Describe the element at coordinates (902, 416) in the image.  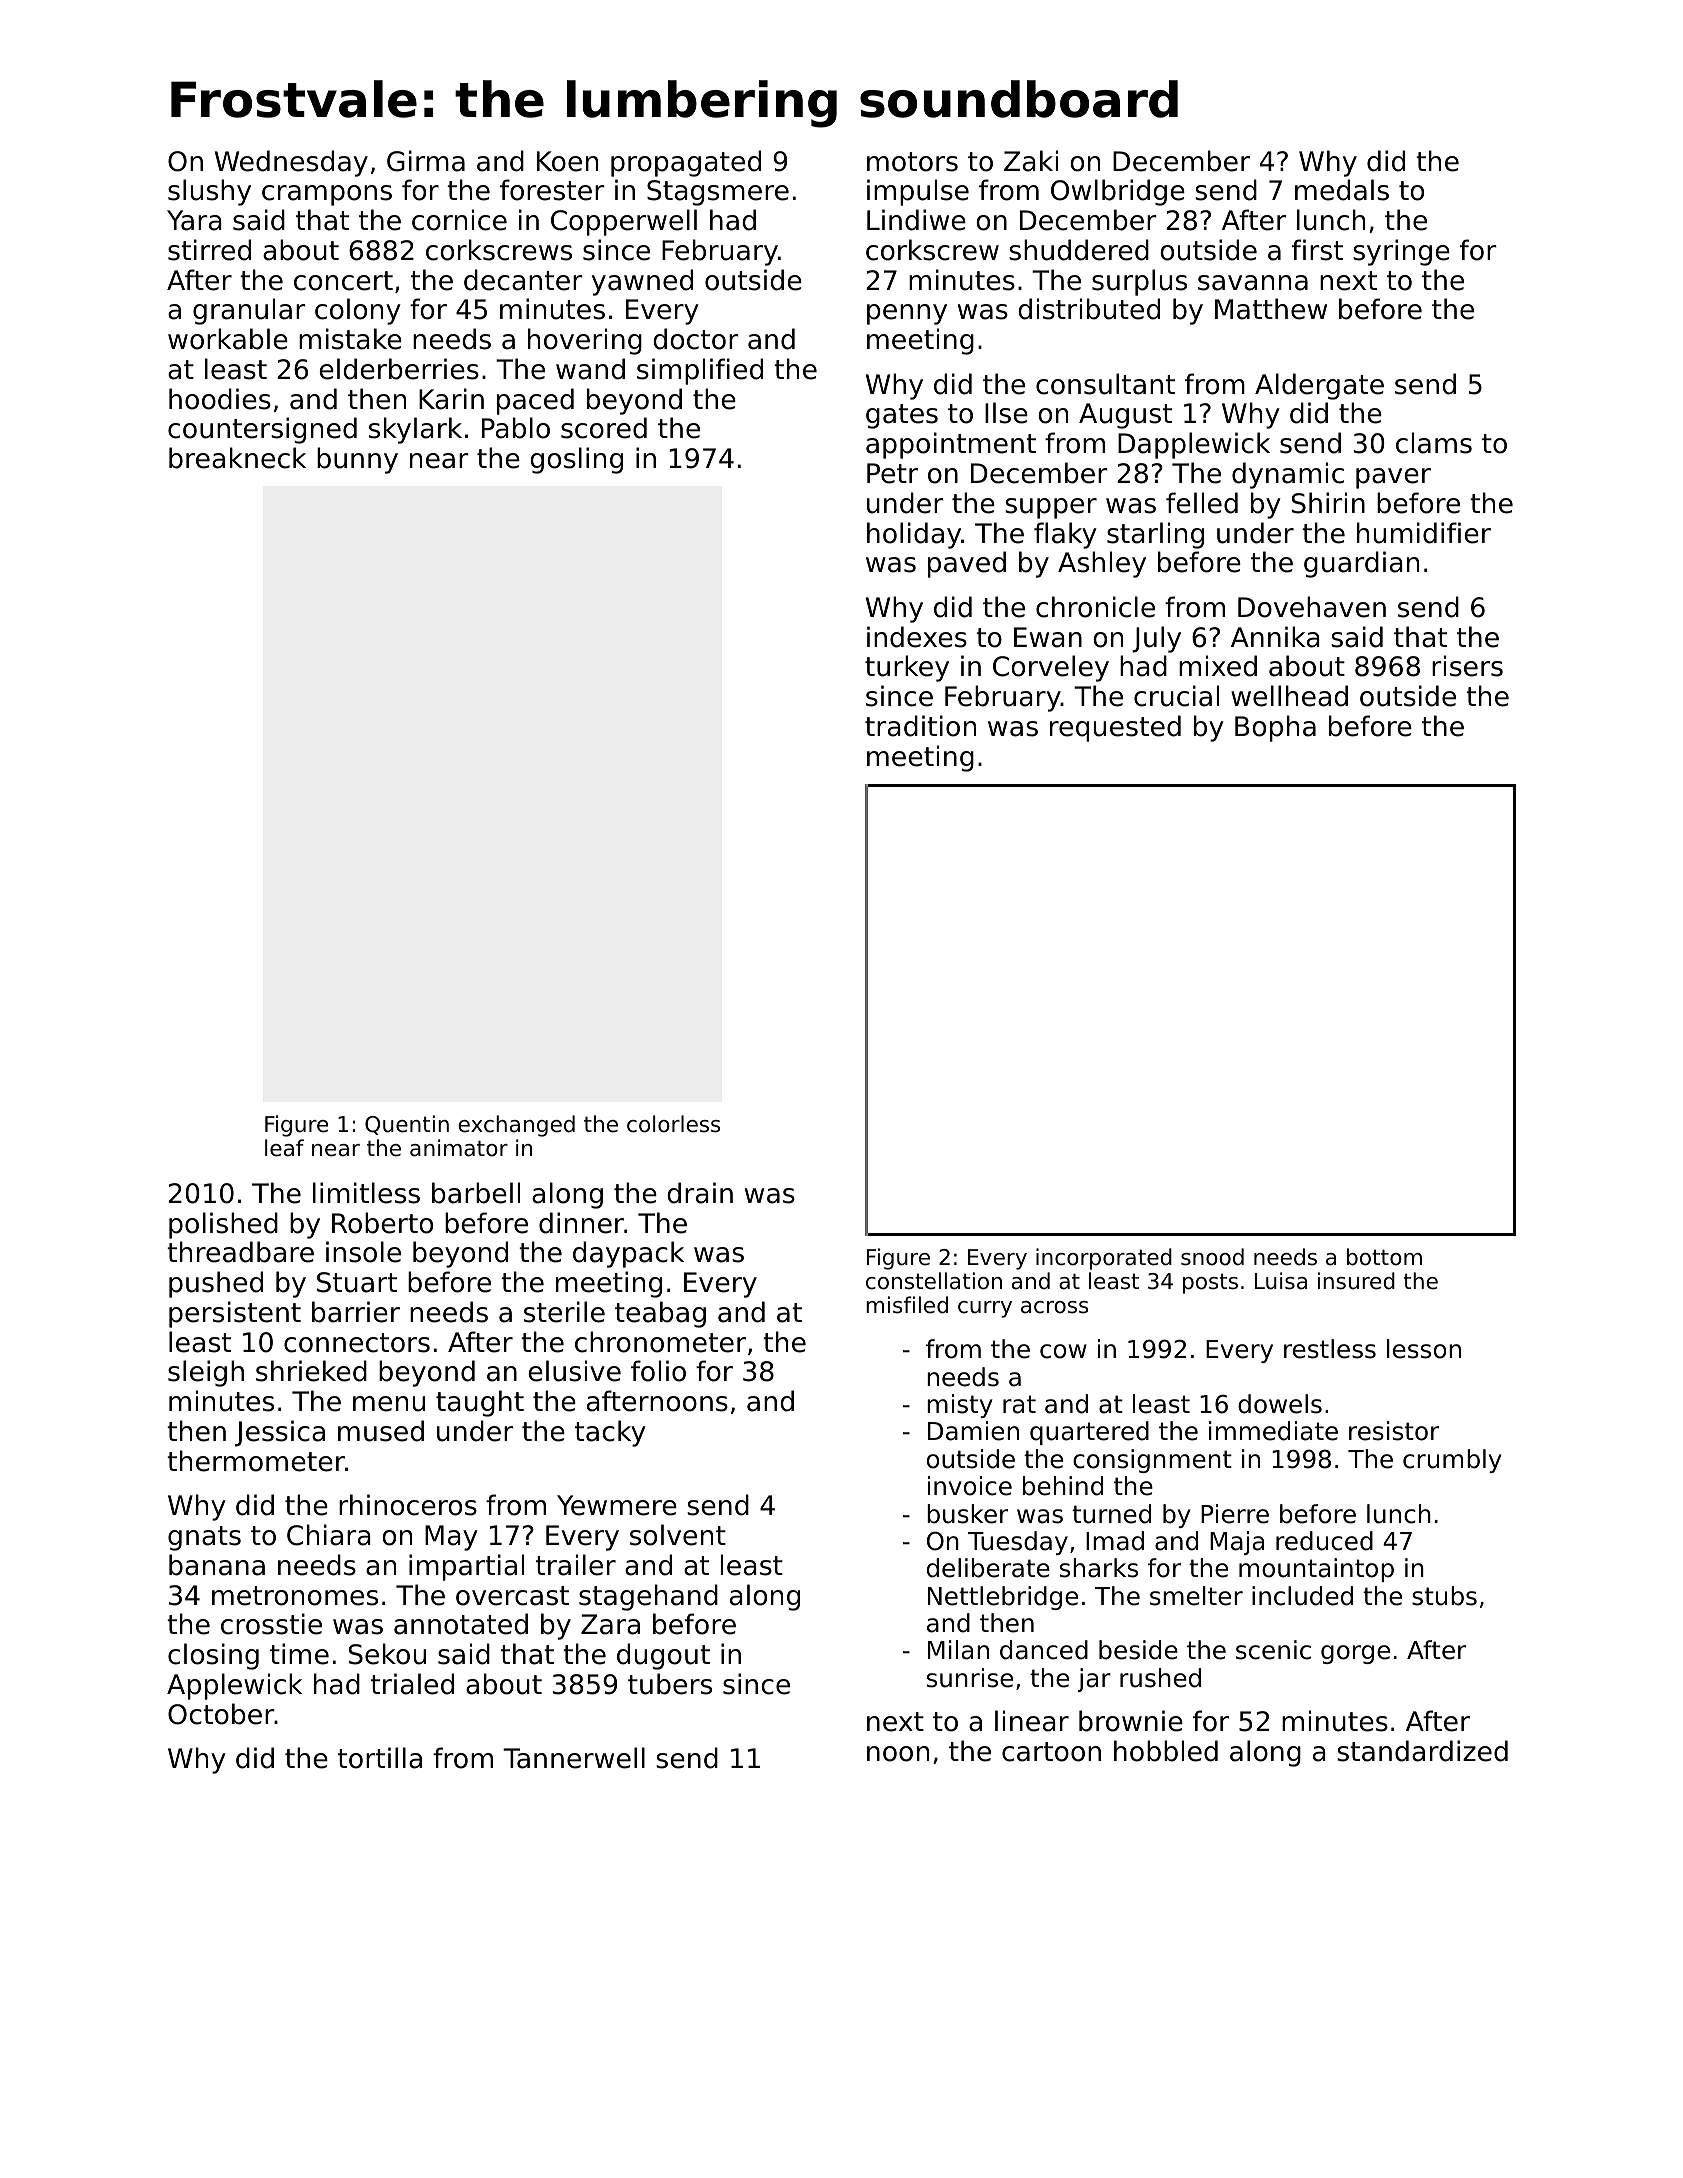
I see `gates` at that location.
